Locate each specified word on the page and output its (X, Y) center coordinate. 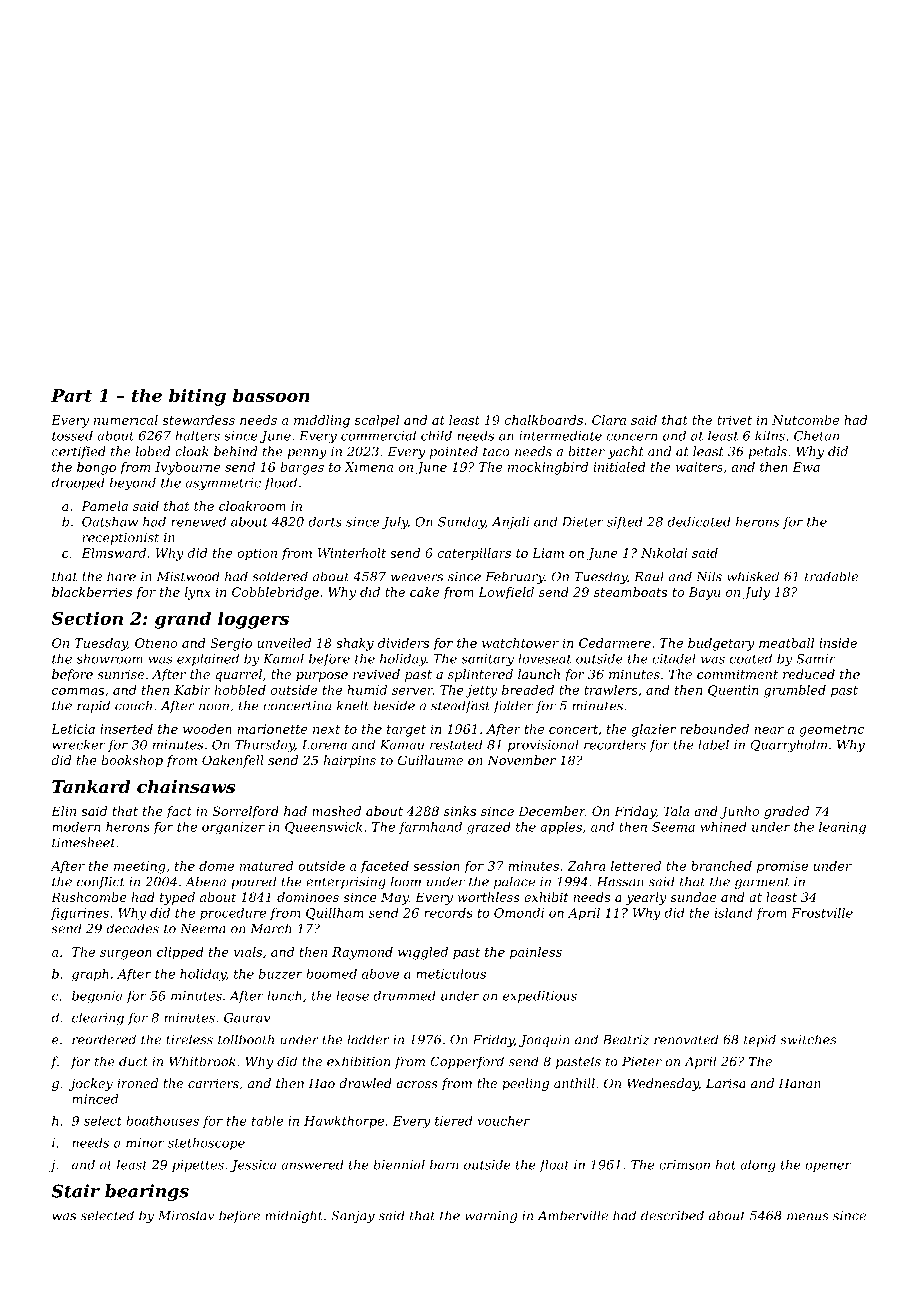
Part (71, 395)
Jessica (253, 1166)
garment (762, 883)
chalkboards (543, 420)
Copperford (467, 1062)
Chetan (816, 435)
